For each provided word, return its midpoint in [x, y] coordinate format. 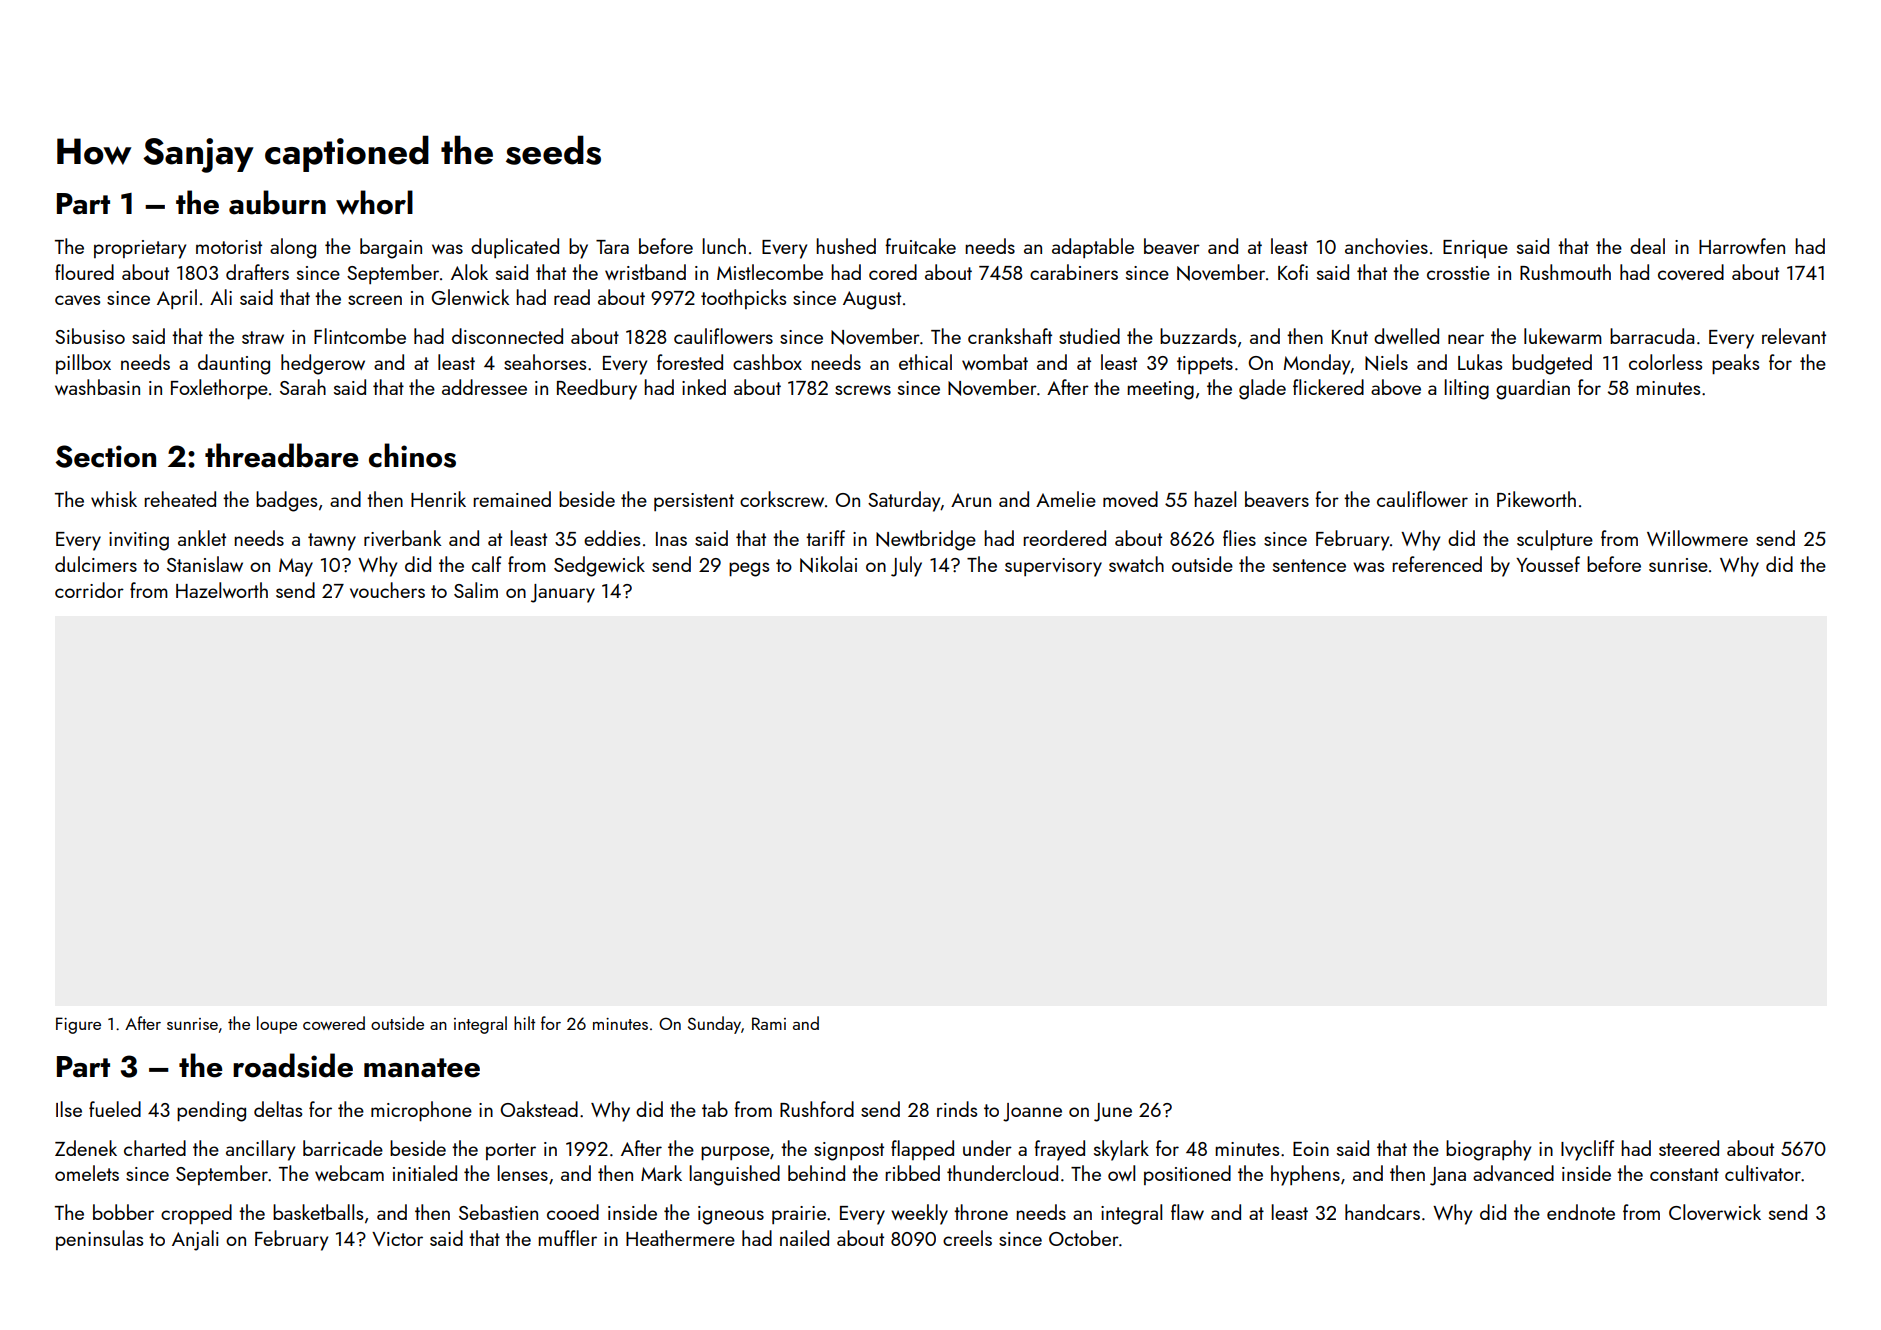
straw [263, 337]
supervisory [1053, 567]
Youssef [1548, 564]
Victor [397, 1239]
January [563, 593]
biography [1488, 1150]
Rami [769, 1023]
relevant [1794, 336]
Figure [78, 1025]
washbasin [97, 387]
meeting [1160, 390]
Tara [612, 247]
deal [1647, 246]
